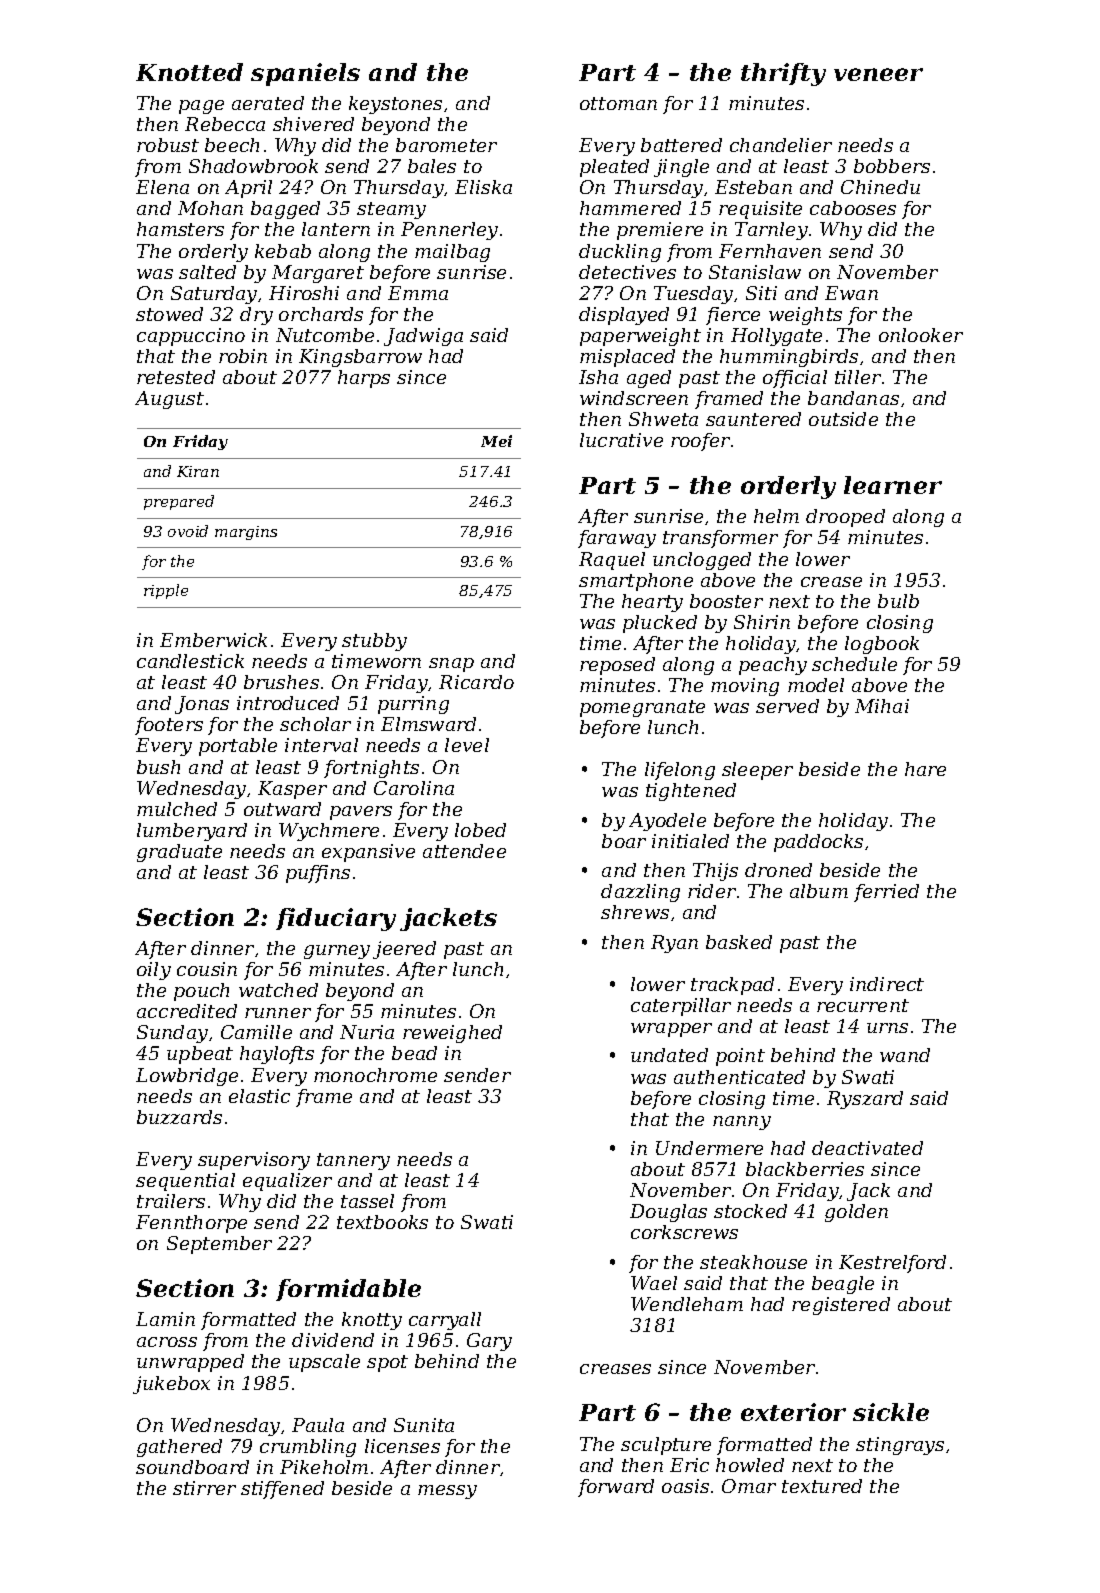 The height and width of the screenshot is (1593, 1100). I want to click on veneer, so click(878, 74).
